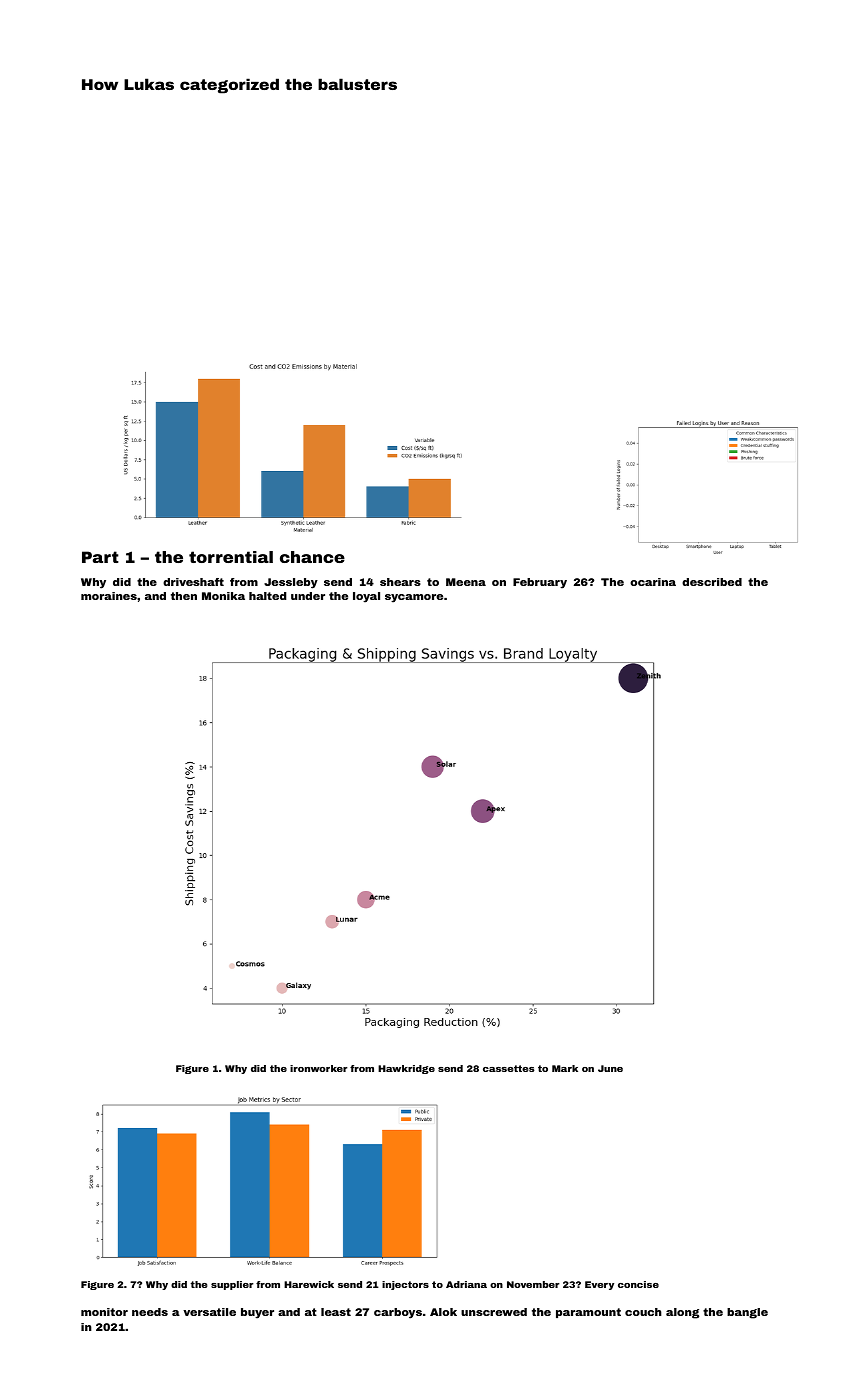 This page has height=1400, width=849. Describe the element at coordinates (309, 1284) in the page. I see `Harewick` at that location.
